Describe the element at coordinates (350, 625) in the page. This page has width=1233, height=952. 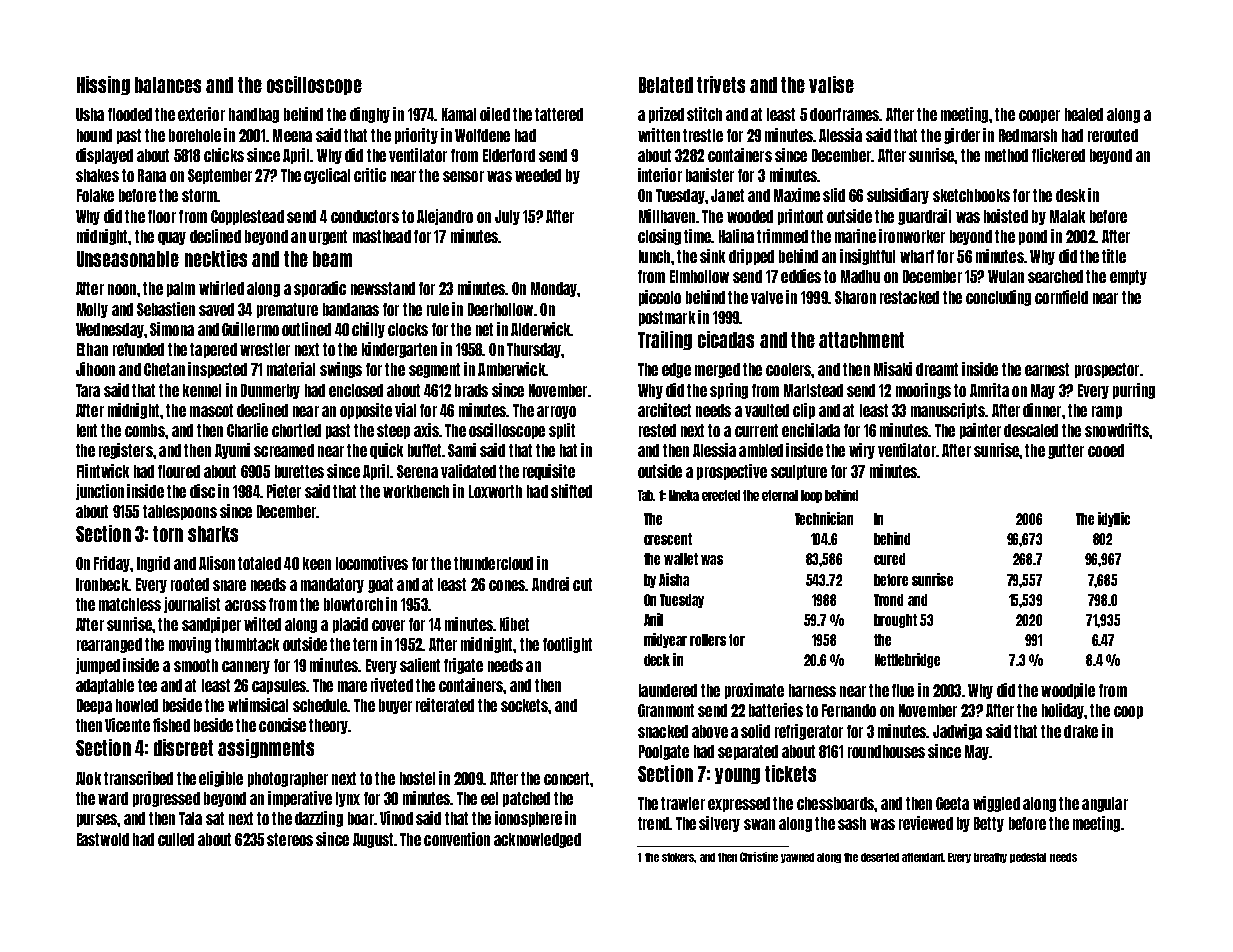
I see `placid` at that location.
